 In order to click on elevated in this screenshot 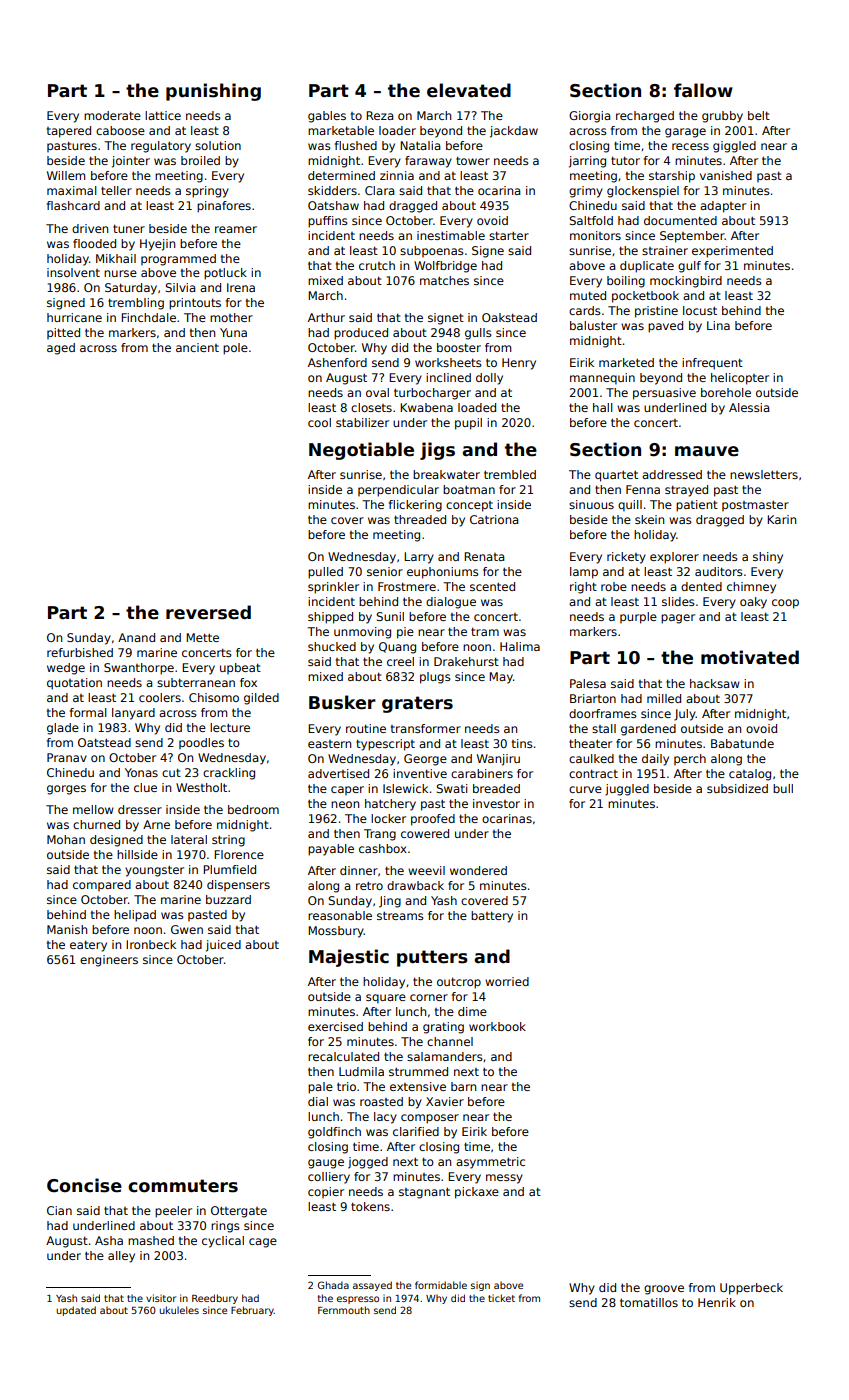, I will do `click(469, 90)`.
